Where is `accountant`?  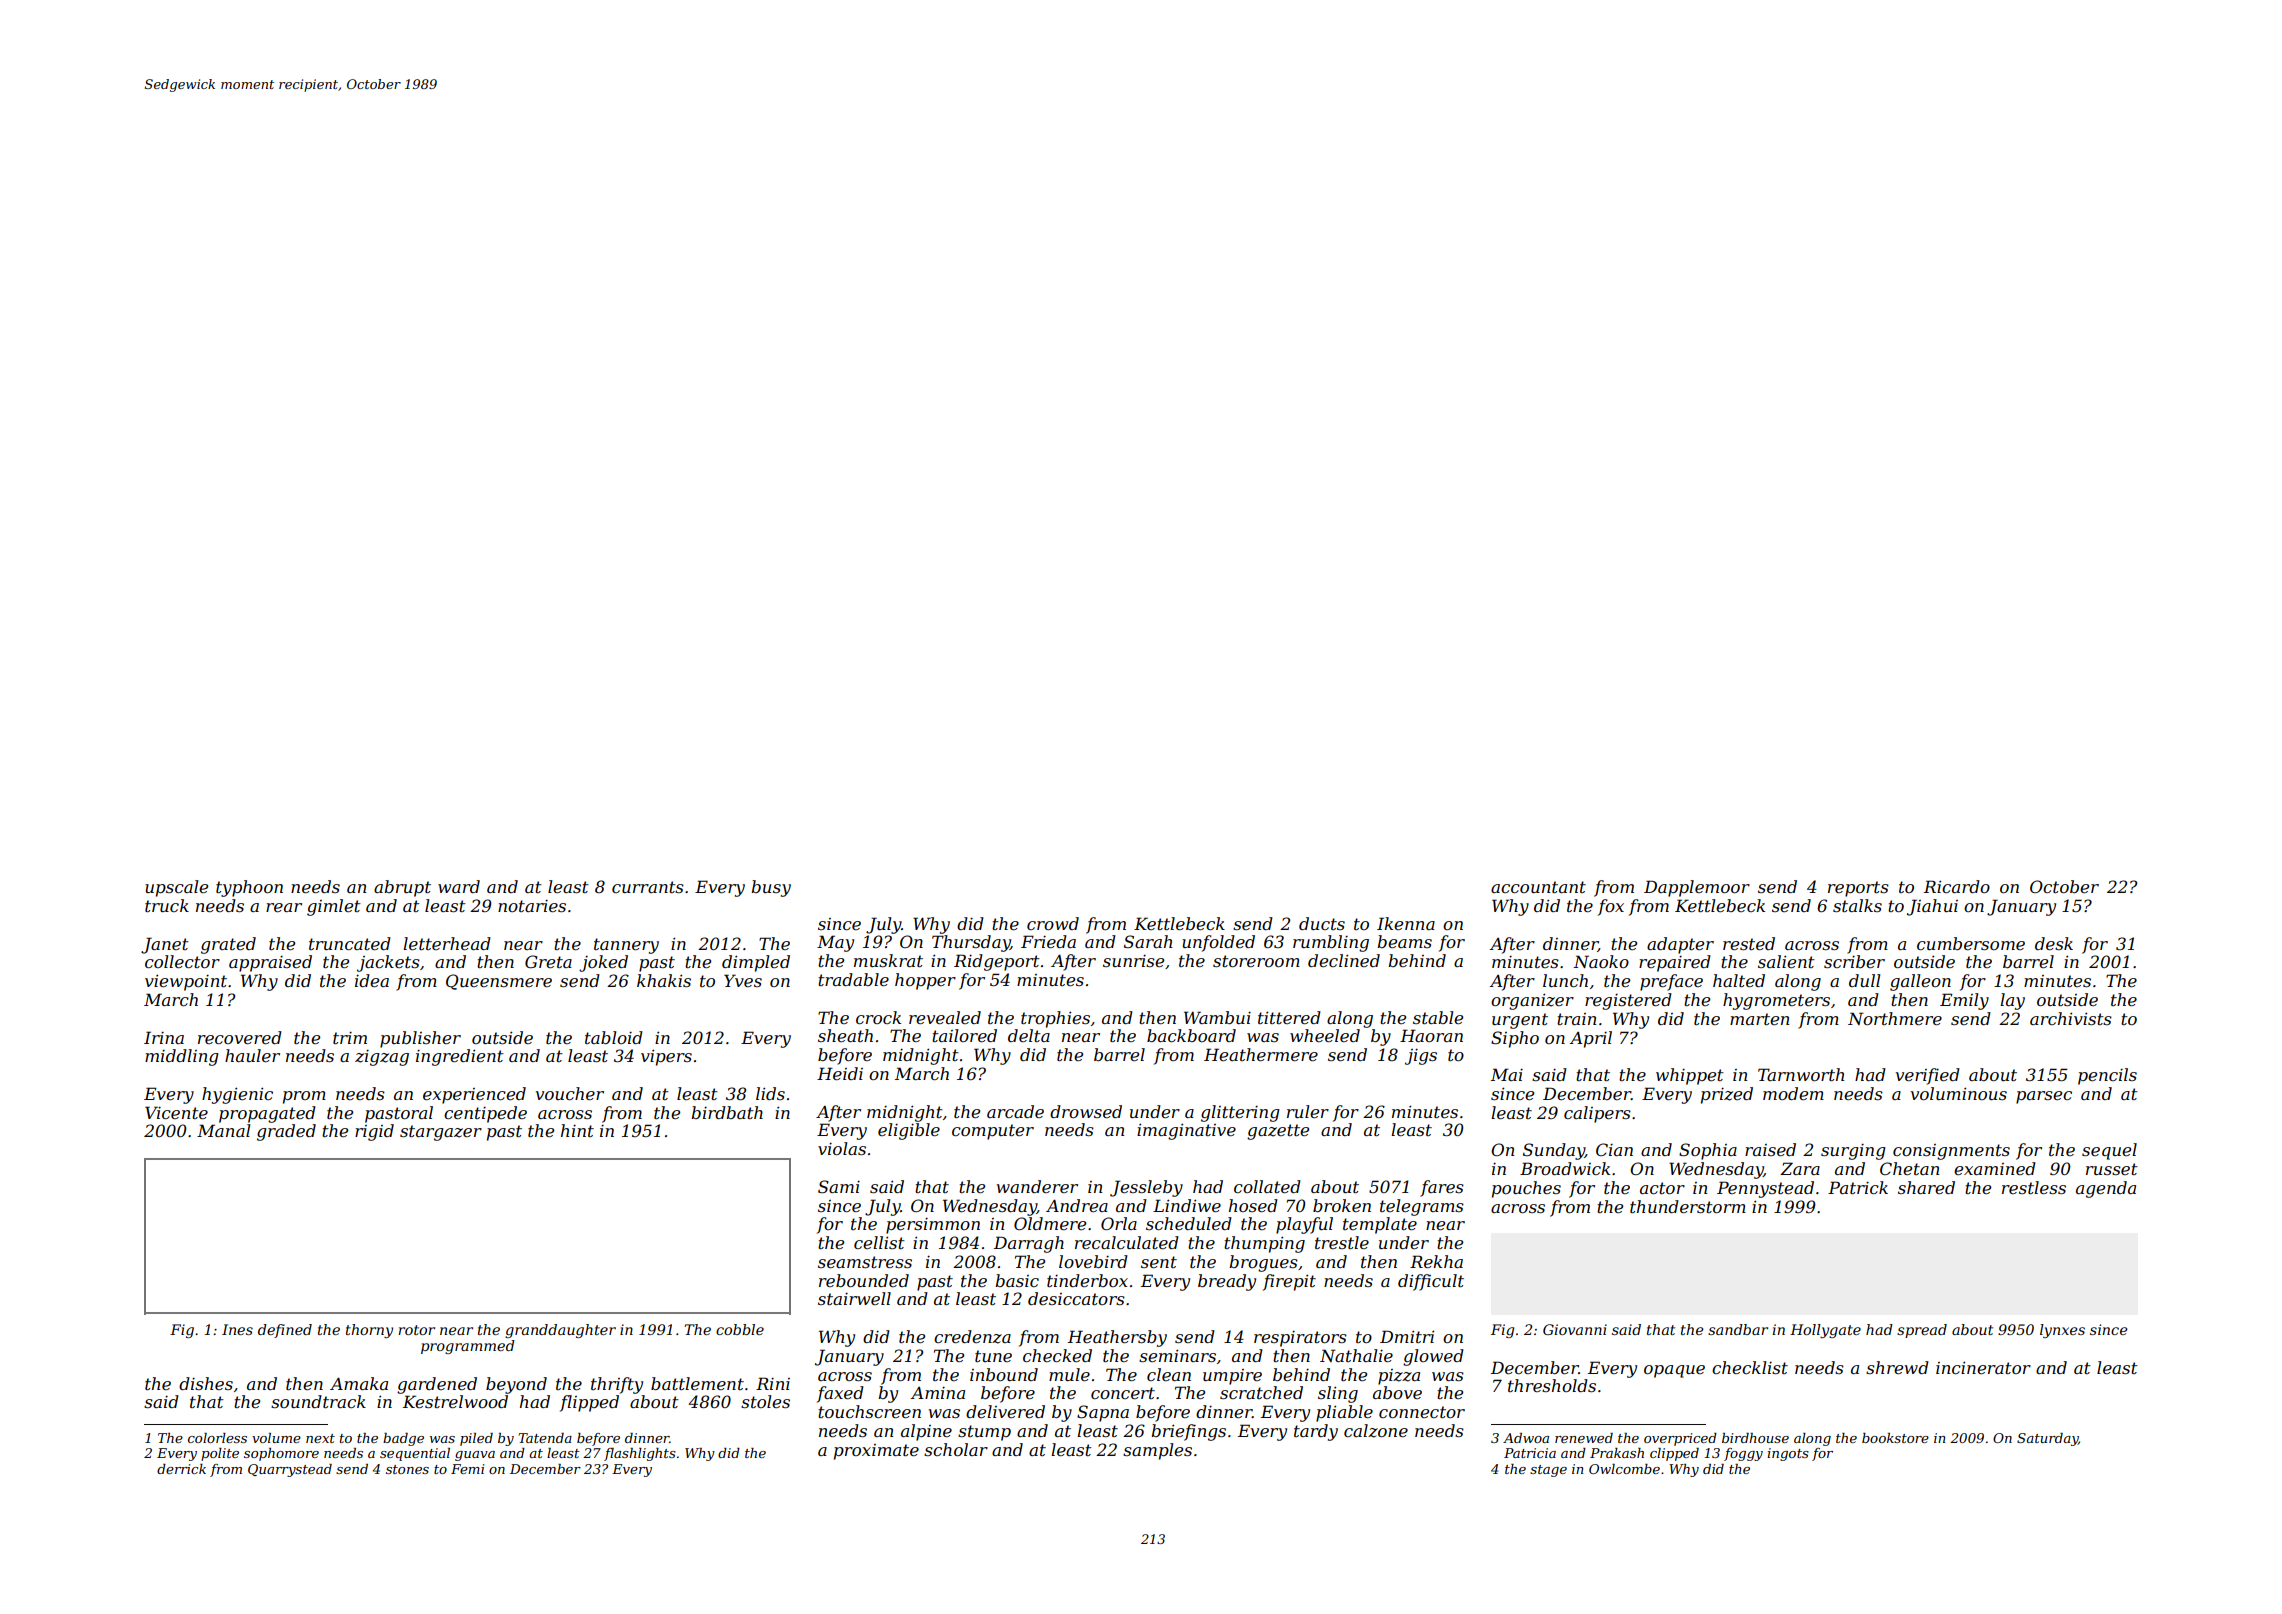 accountant is located at coordinates (1538, 887).
